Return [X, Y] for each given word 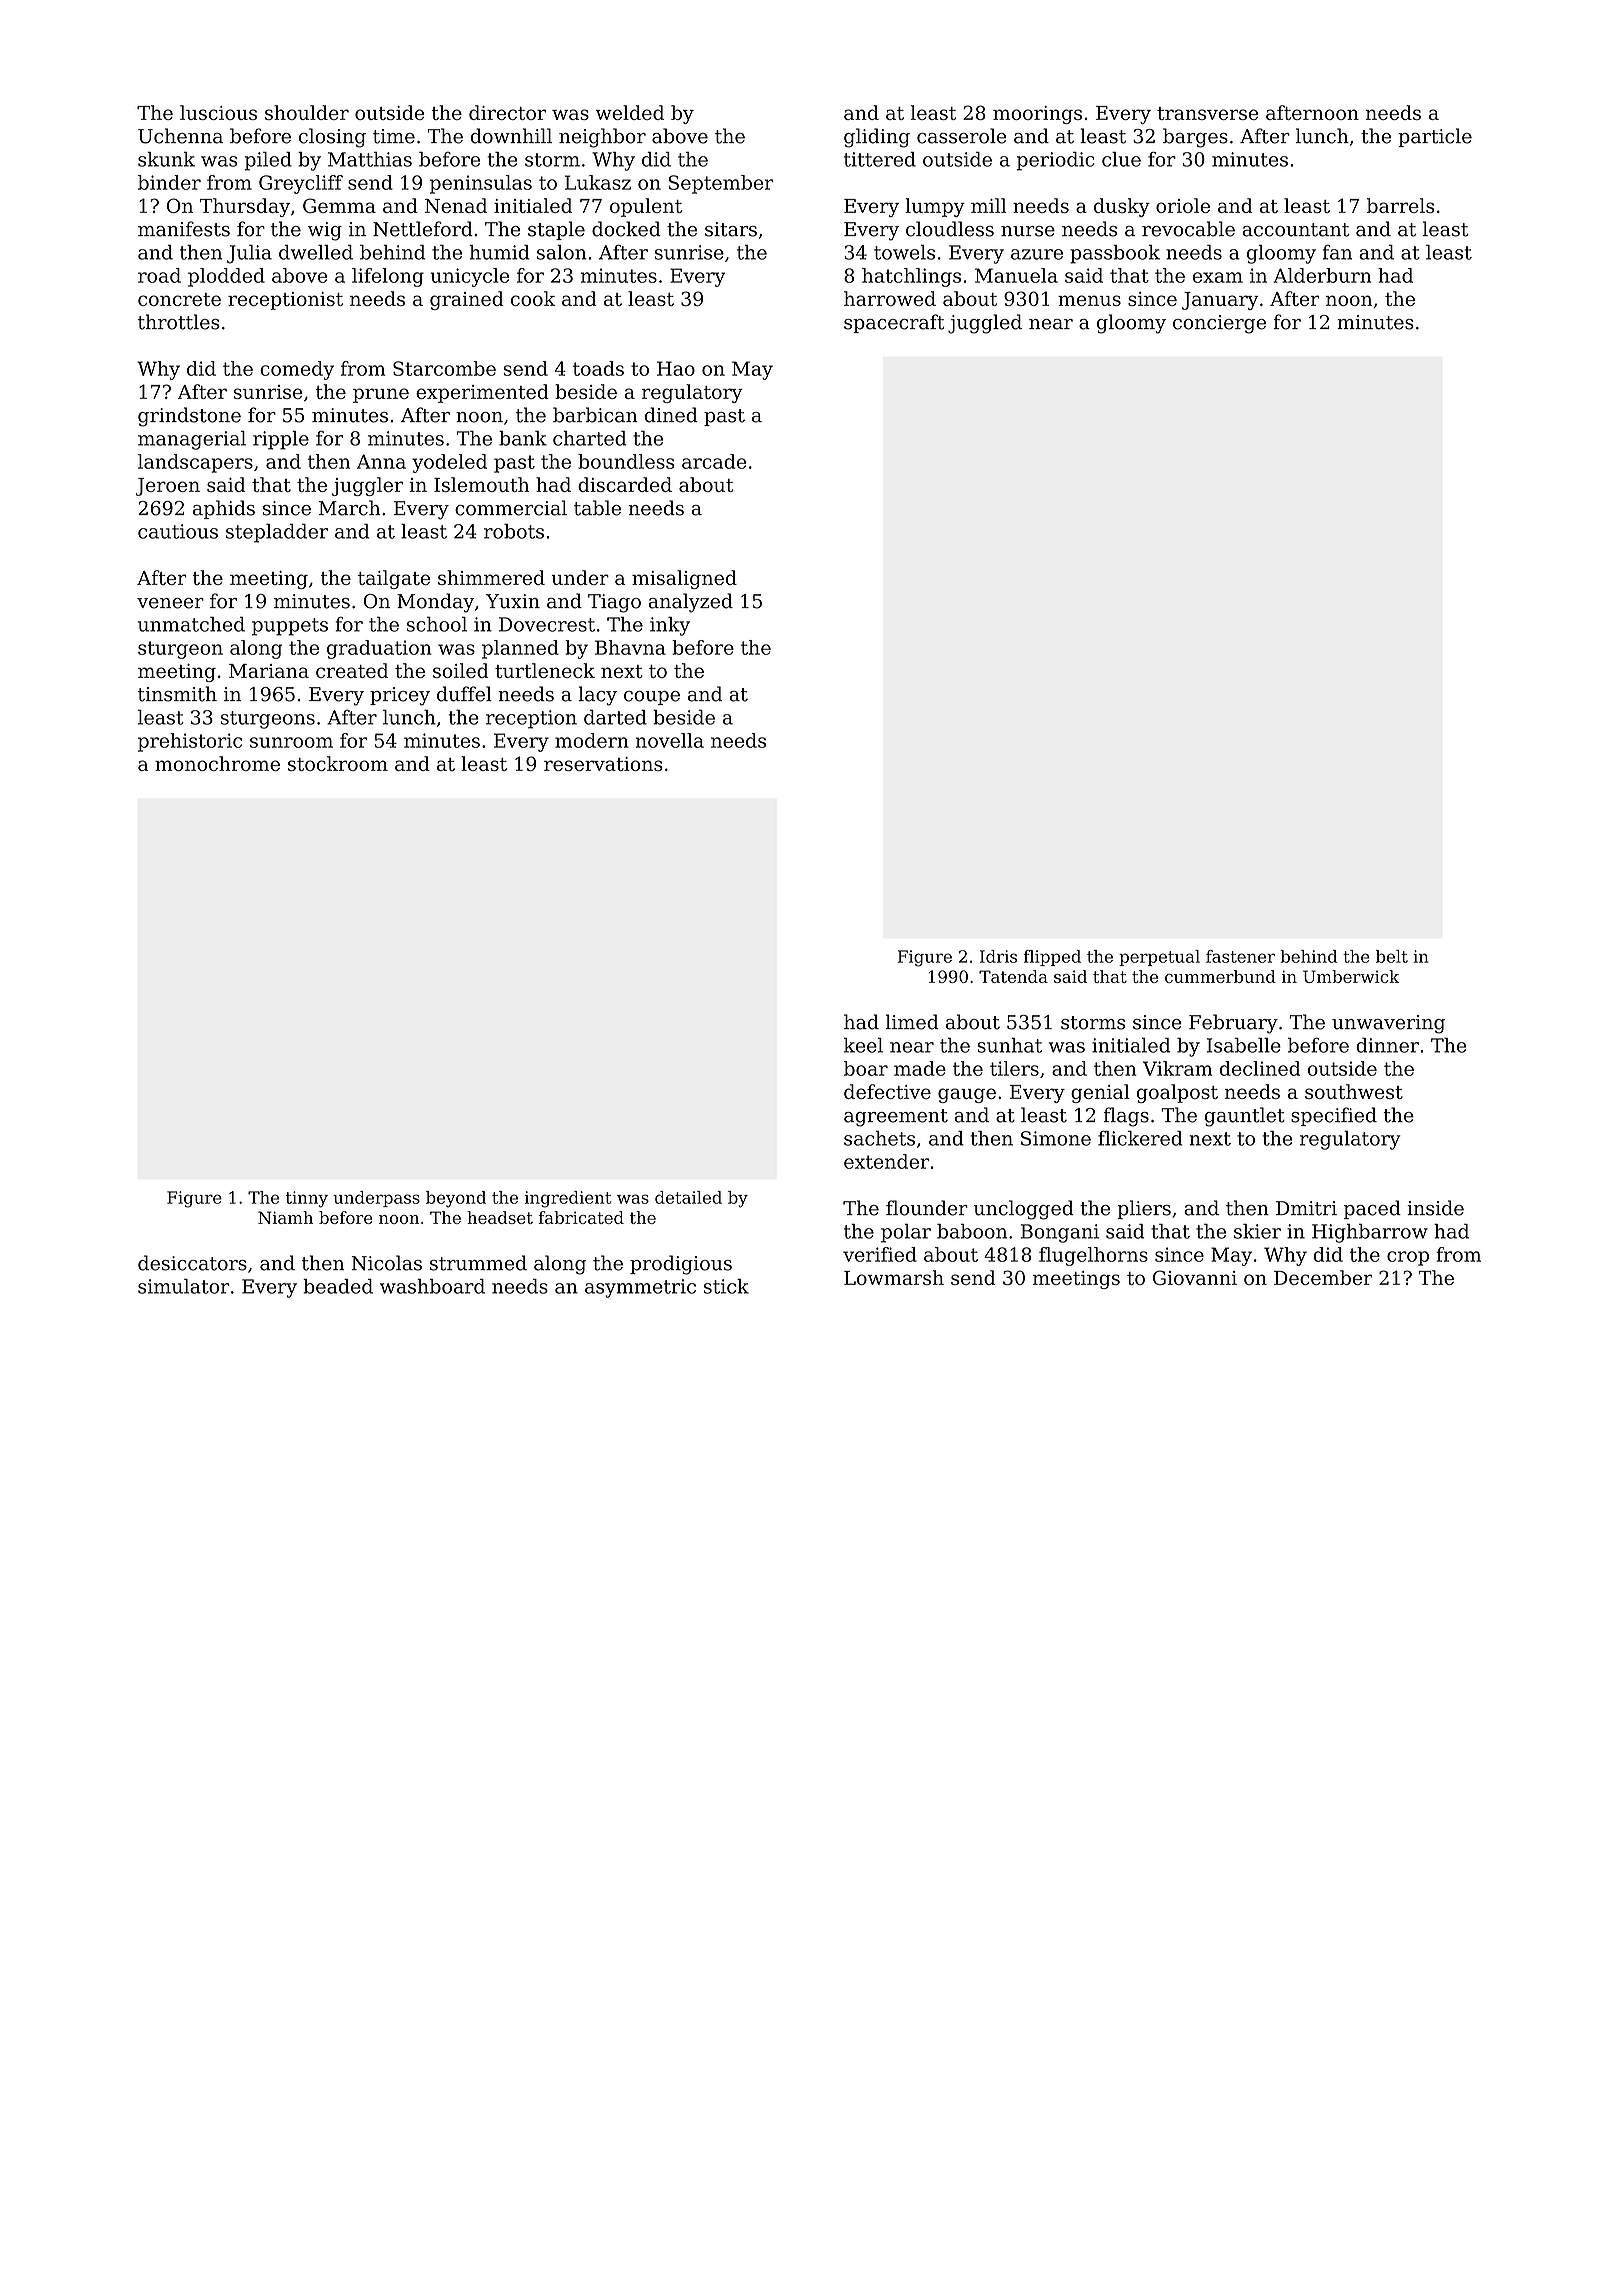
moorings [1037, 115]
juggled [985, 324]
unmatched [191, 624]
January [1220, 301]
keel [863, 1045]
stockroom [338, 763]
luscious [218, 112]
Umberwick [1351, 976]
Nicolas [387, 1263]
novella [670, 740]
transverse [1207, 113]
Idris [998, 956]
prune [381, 395]
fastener [1240, 956]
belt [1392, 956]
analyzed [691, 603]
